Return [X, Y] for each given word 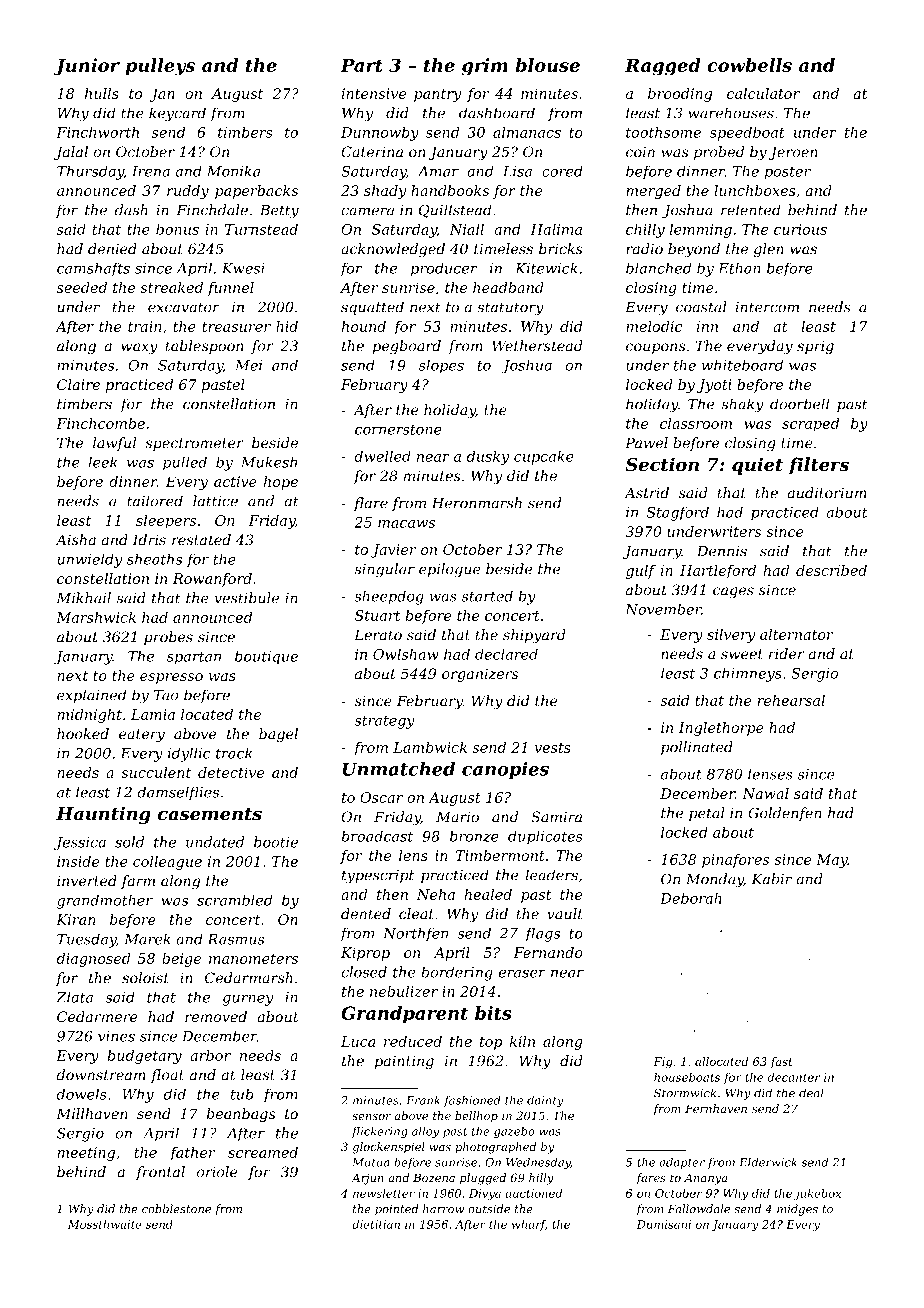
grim [485, 67]
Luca [358, 1041]
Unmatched [399, 769]
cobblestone [176, 1209]
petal [707, 814]
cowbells [749, 65]
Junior [87, 67]
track [234, 753]
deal [811, 1093]
